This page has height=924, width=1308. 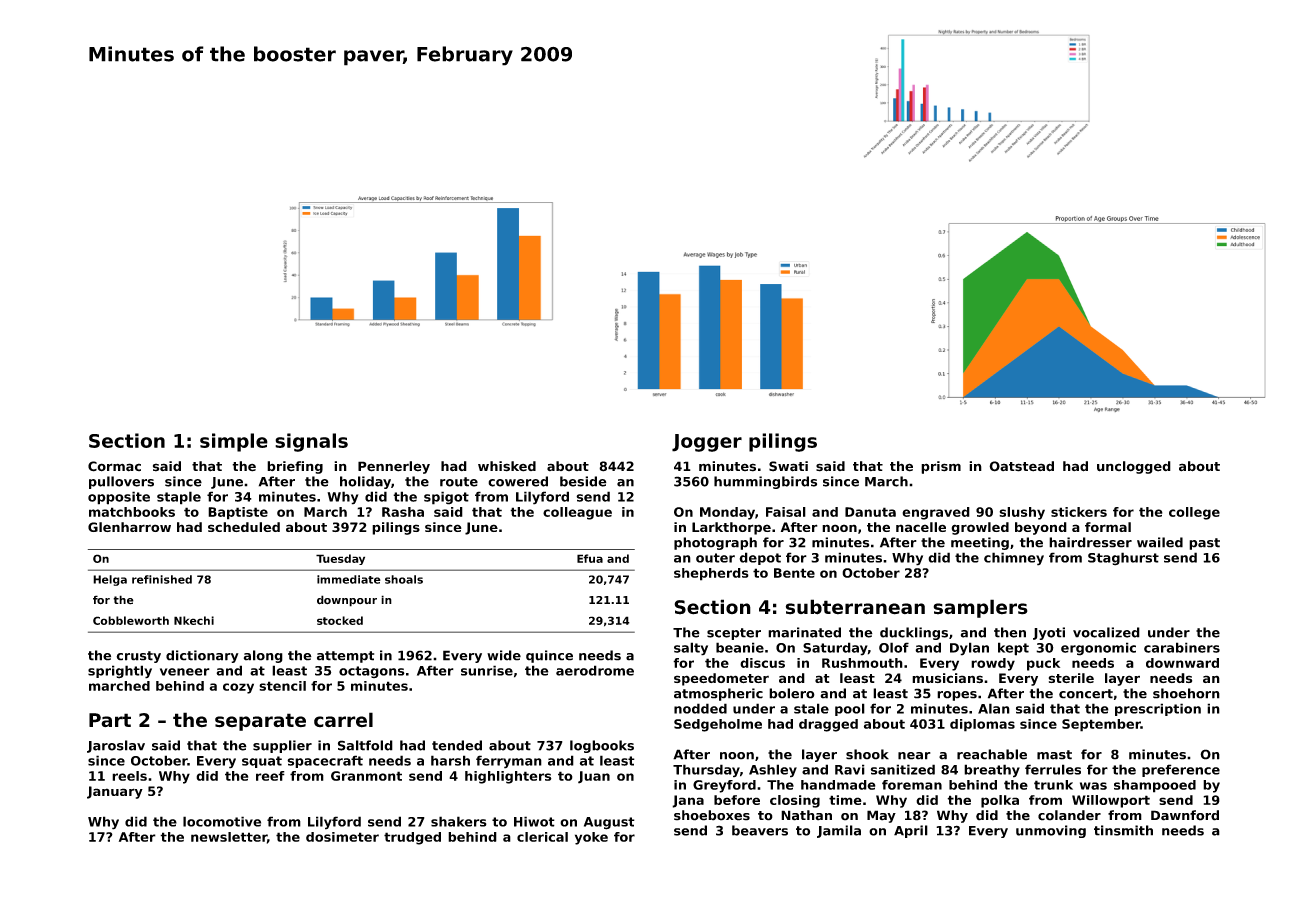 What do you see at coordinates (711, 574) in the page?
I see `shepherds` at bounding box center [711, 574].
